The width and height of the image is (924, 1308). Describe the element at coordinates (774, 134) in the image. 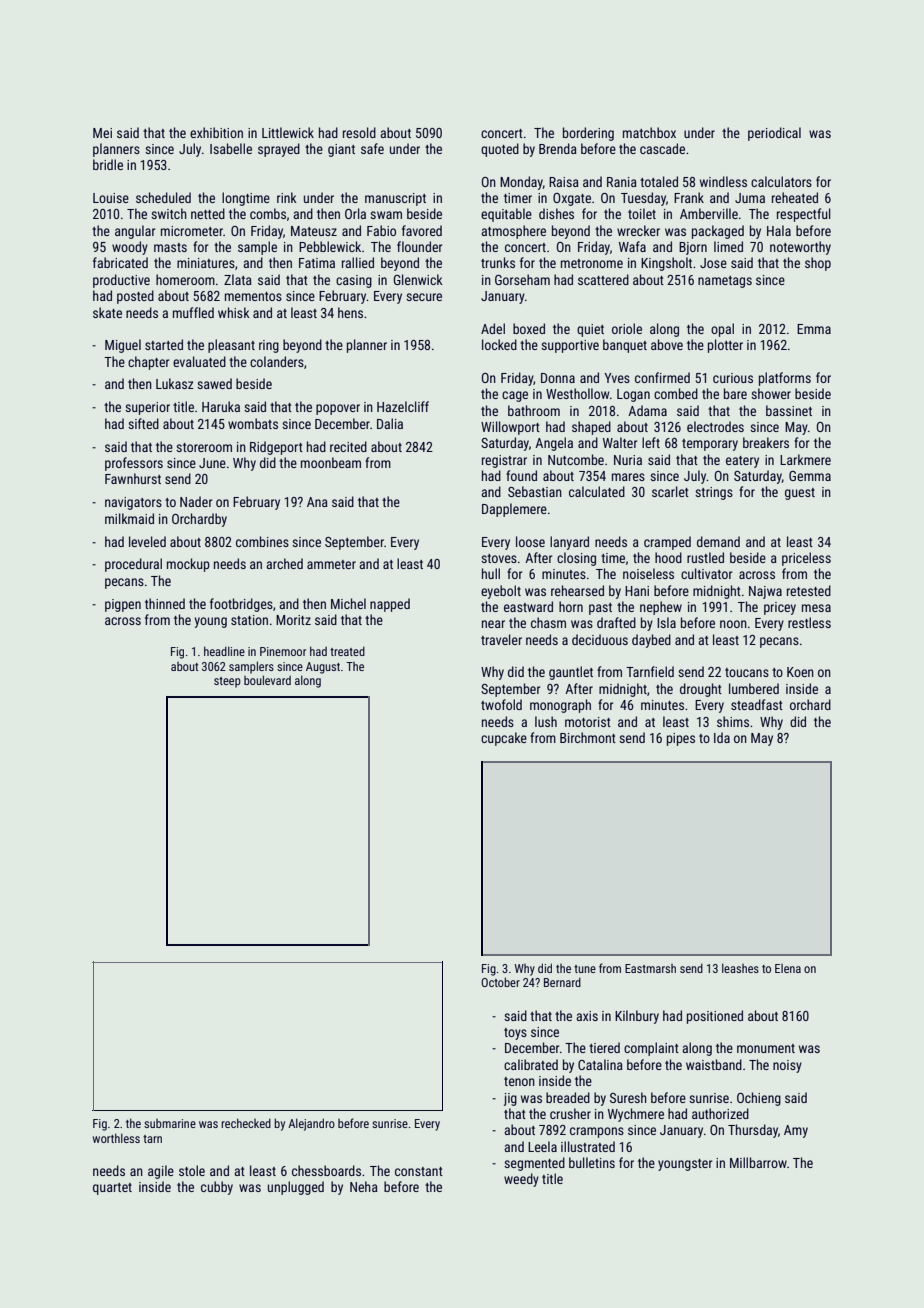

I see `periodical` at that location.
